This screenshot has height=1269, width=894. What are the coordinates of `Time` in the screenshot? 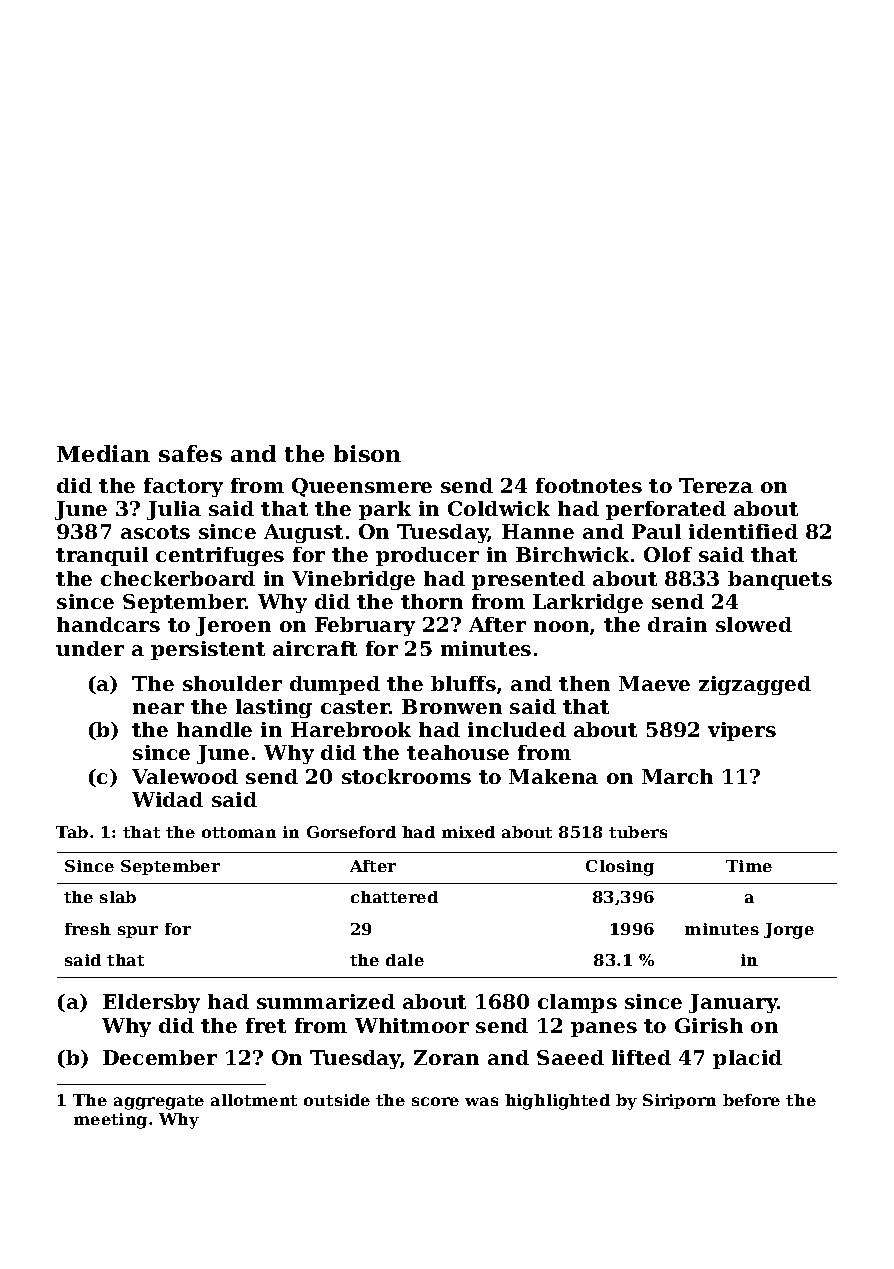 It's located at (749, 866).
